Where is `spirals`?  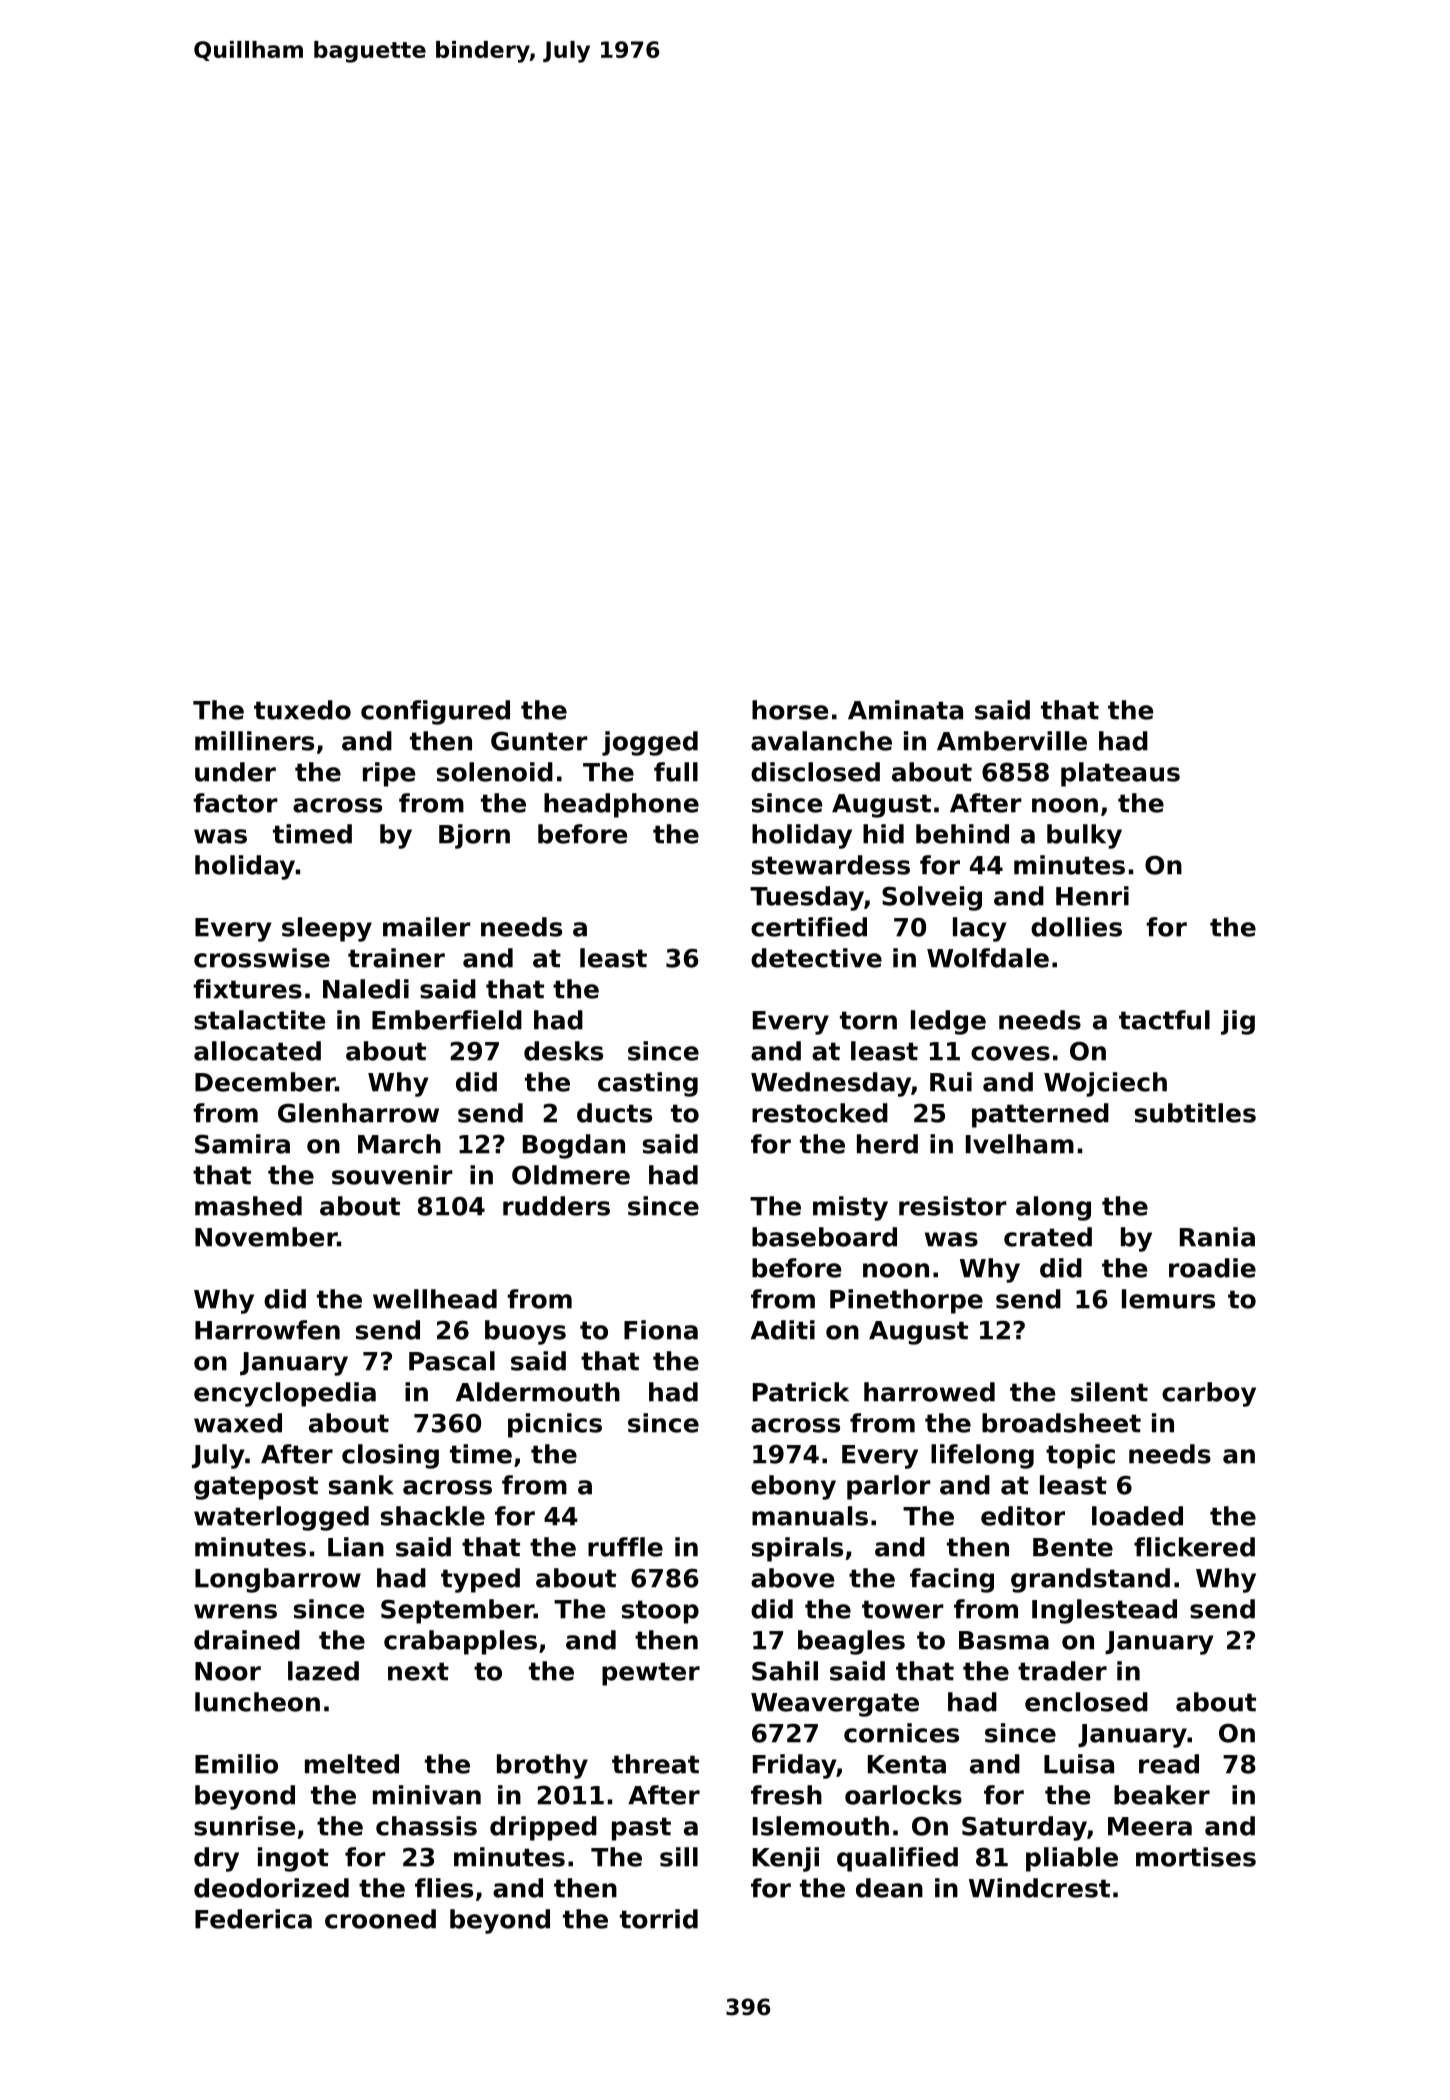
spirals is located at coordinates (797, 1549).
